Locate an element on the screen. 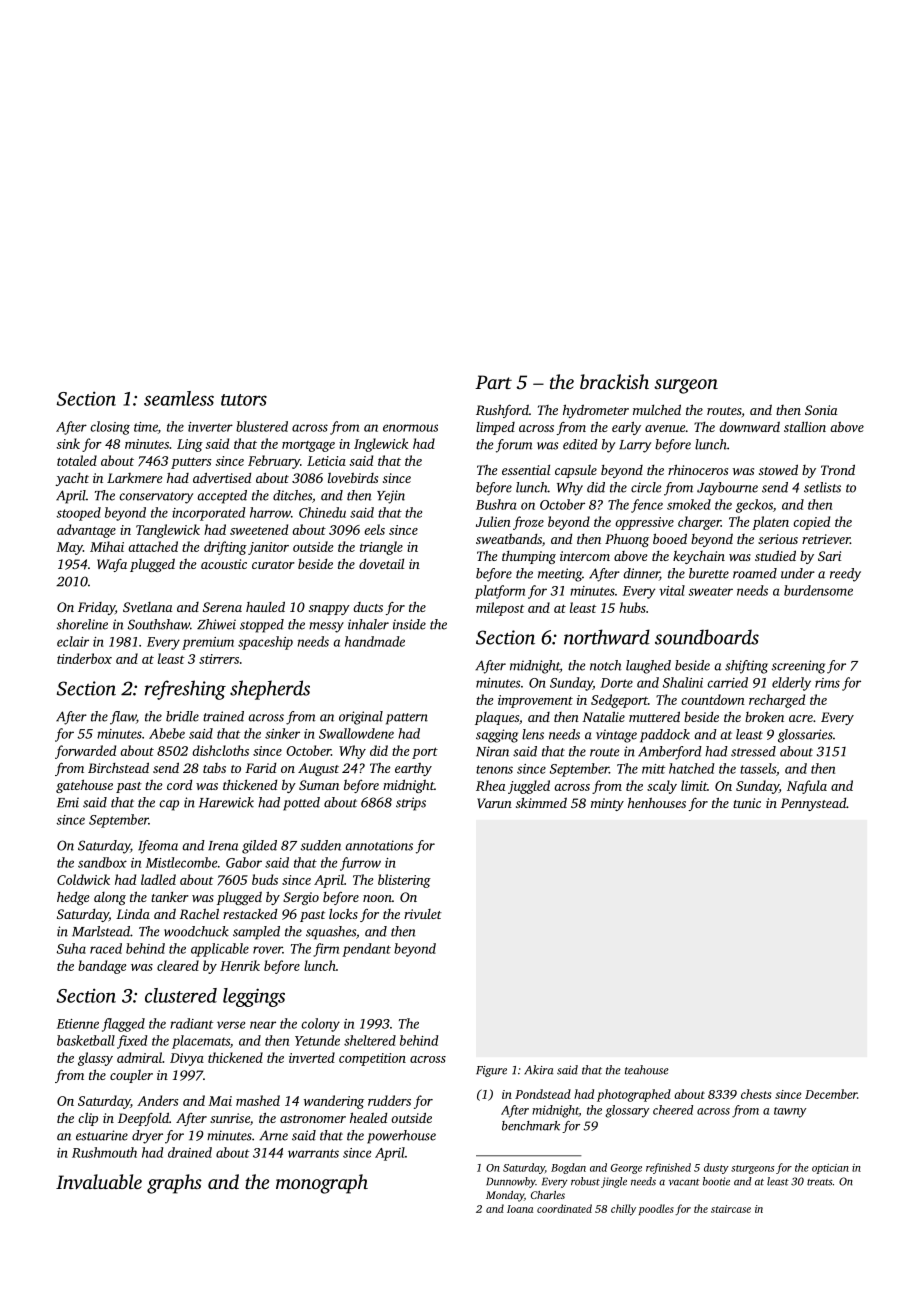  Nafula is located at coordinates (807, 787).
